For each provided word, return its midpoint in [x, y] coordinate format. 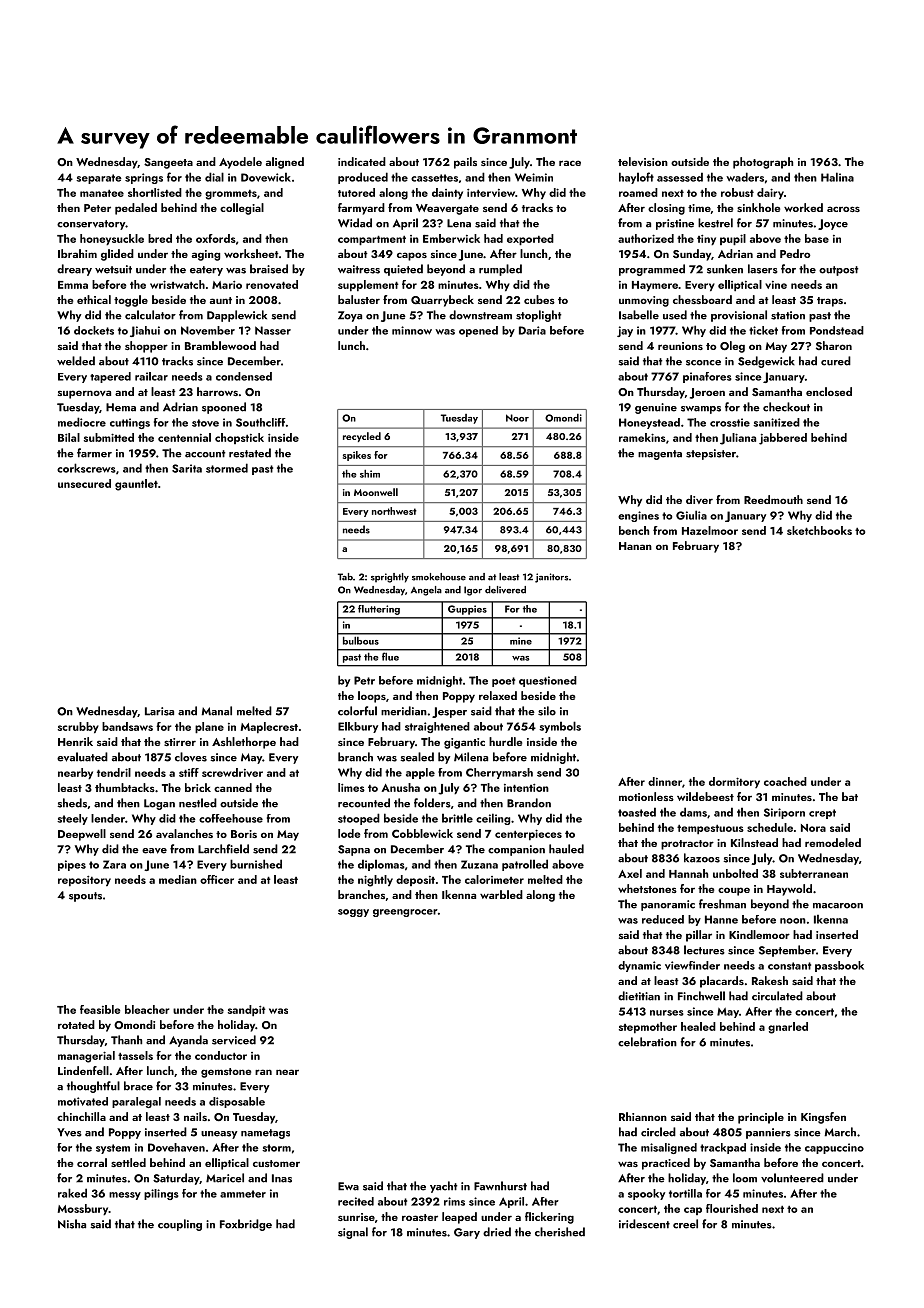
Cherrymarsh [499, 773]
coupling [180, 1225]
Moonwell [376, 492]
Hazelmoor [710, 530]
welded [76, 361]
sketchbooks [819, 530]
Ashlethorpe [244, 743]
